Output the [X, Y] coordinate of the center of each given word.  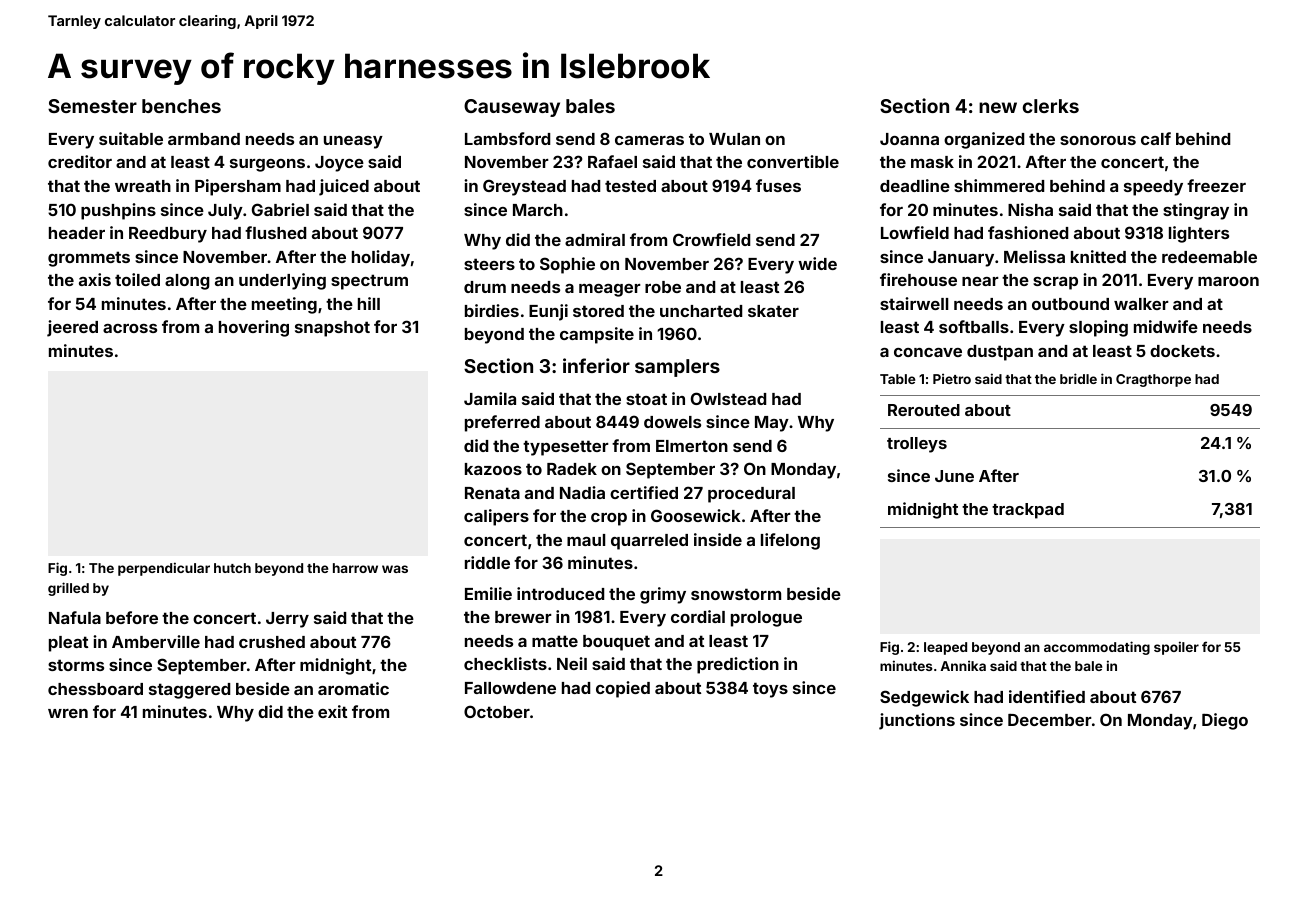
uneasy [353, 142]
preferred [502, 423]
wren [68, 713]
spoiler [1176, 648]
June [954, 476]
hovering [254, 328]
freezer [1216, 185]
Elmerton [692, 446]
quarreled [649, 542]
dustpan [1000, 353]
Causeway [512, 108]
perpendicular [164, 569]
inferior [596, 365]
